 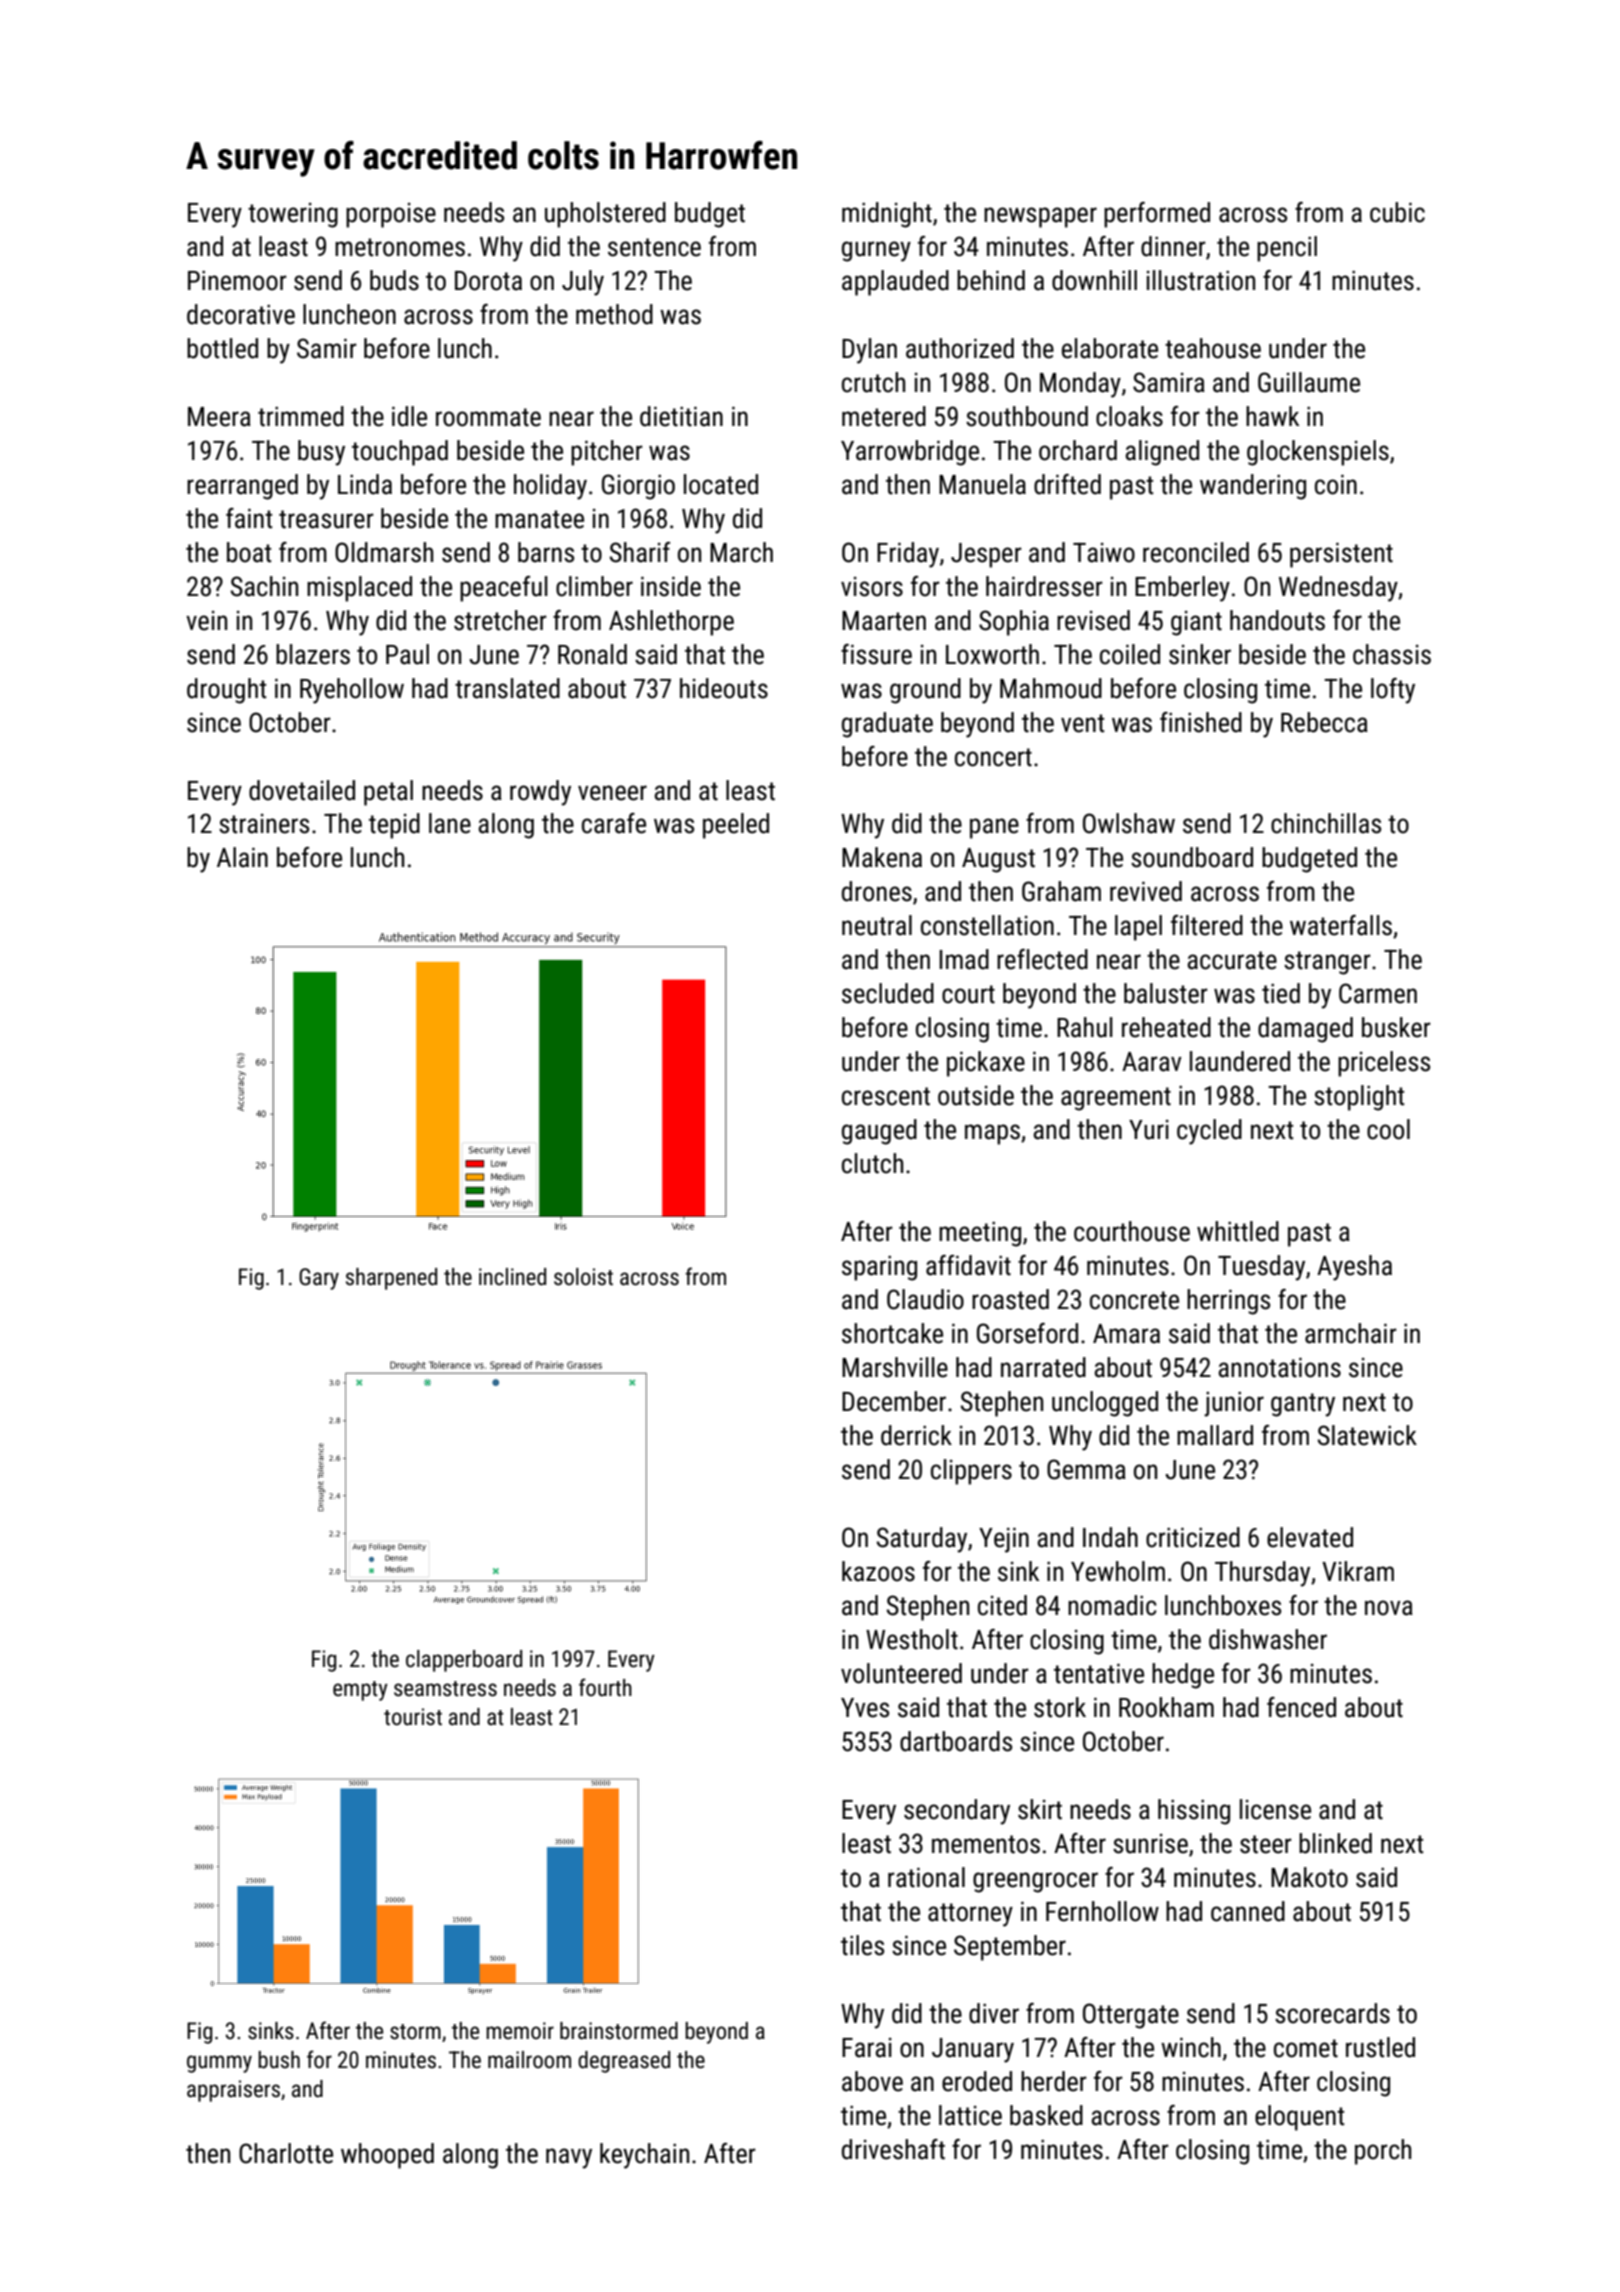 I want to click on Gary, so click(x=319, y=1279).
